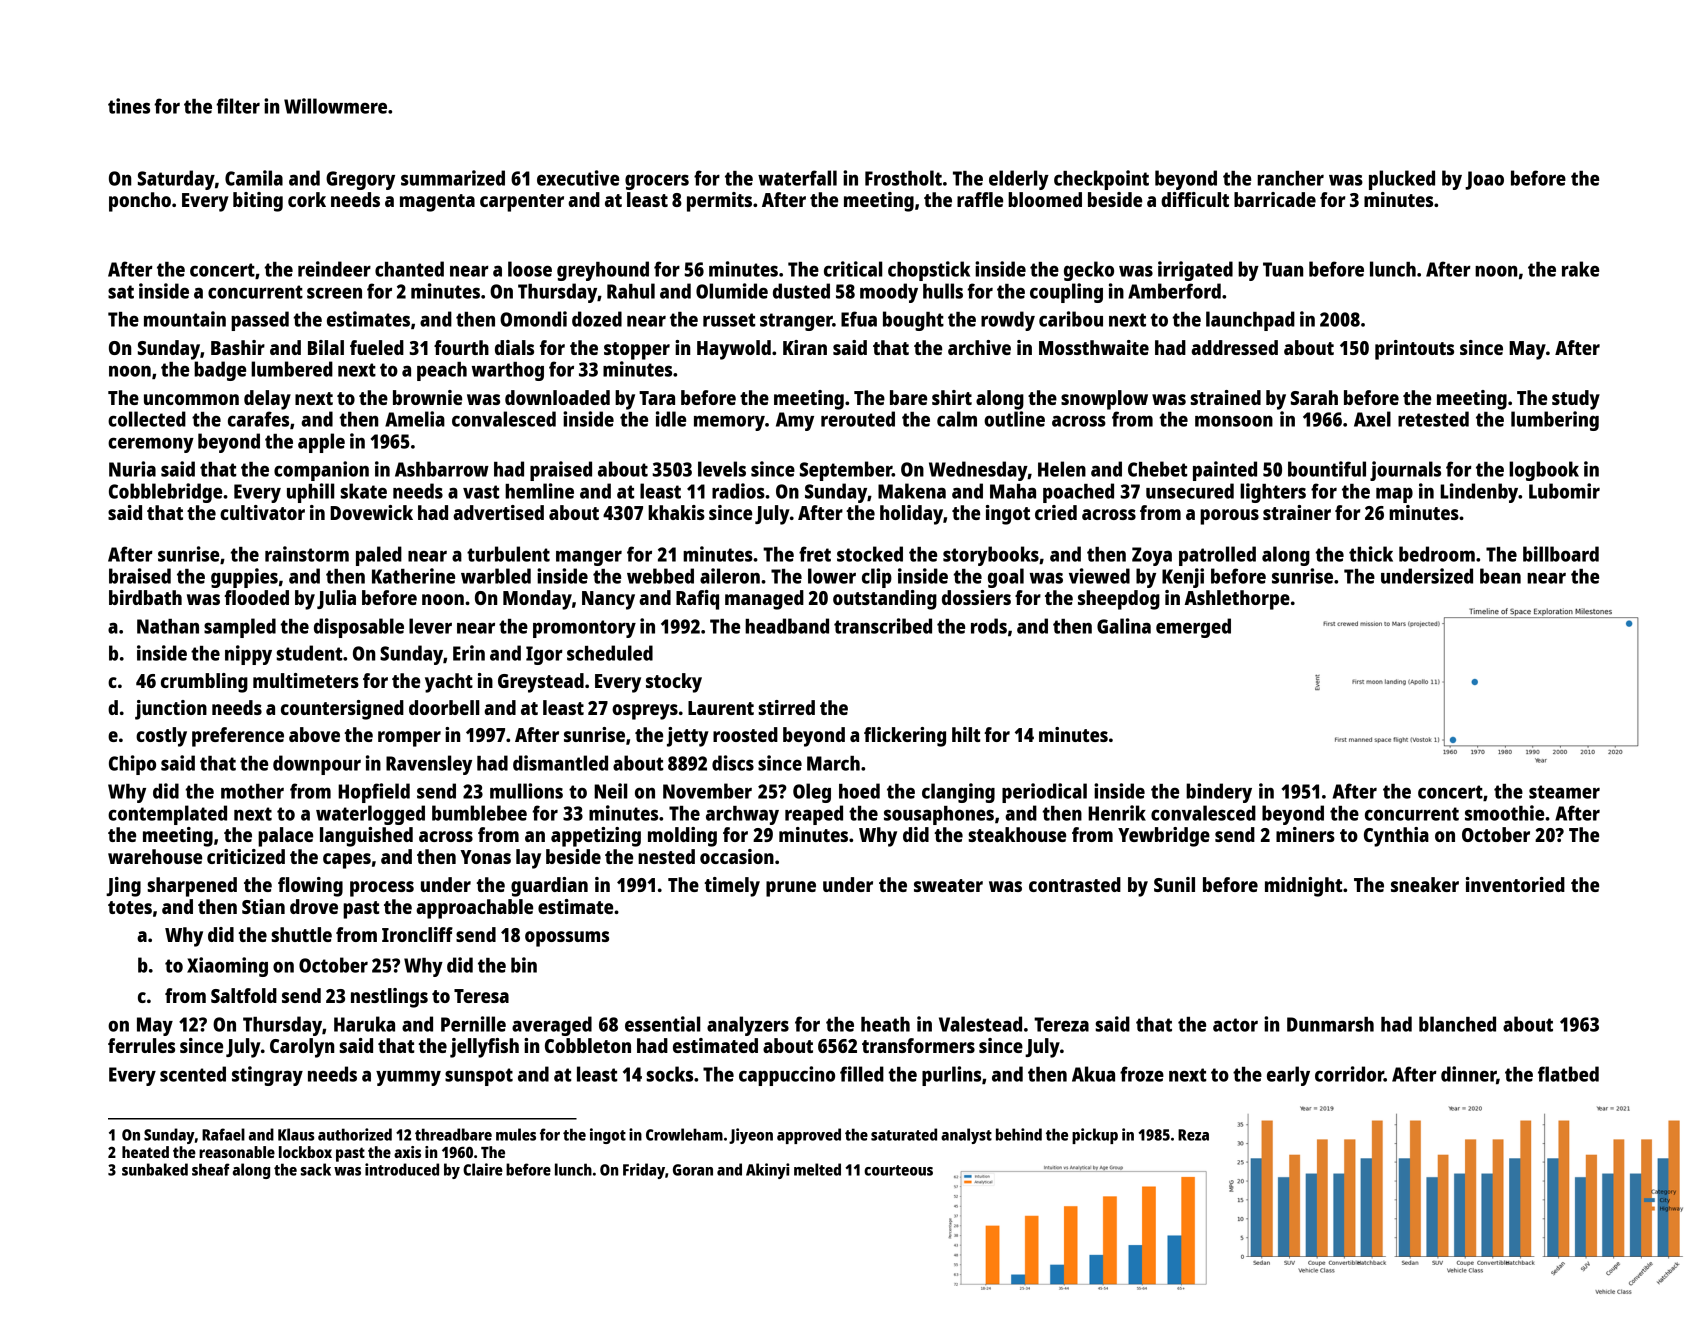 This screenshot has width=1708, height=1320. What do you see at coordinates (402, 1169) in the screenshot?
I see `introduced` at bounding box center [402, 1169].
